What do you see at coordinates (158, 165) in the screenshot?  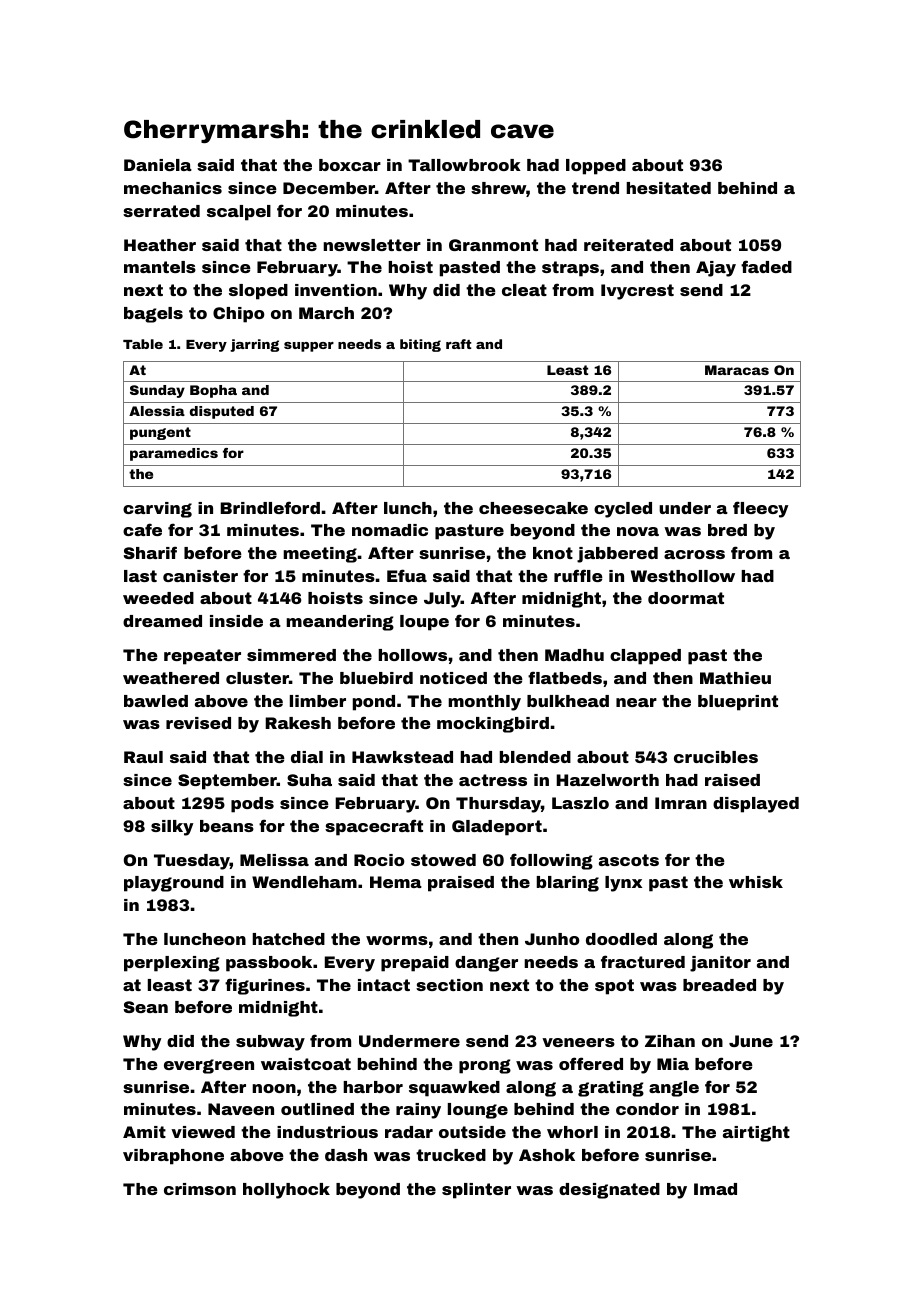 I see `Daniela` at bounding box center [158, 165].
